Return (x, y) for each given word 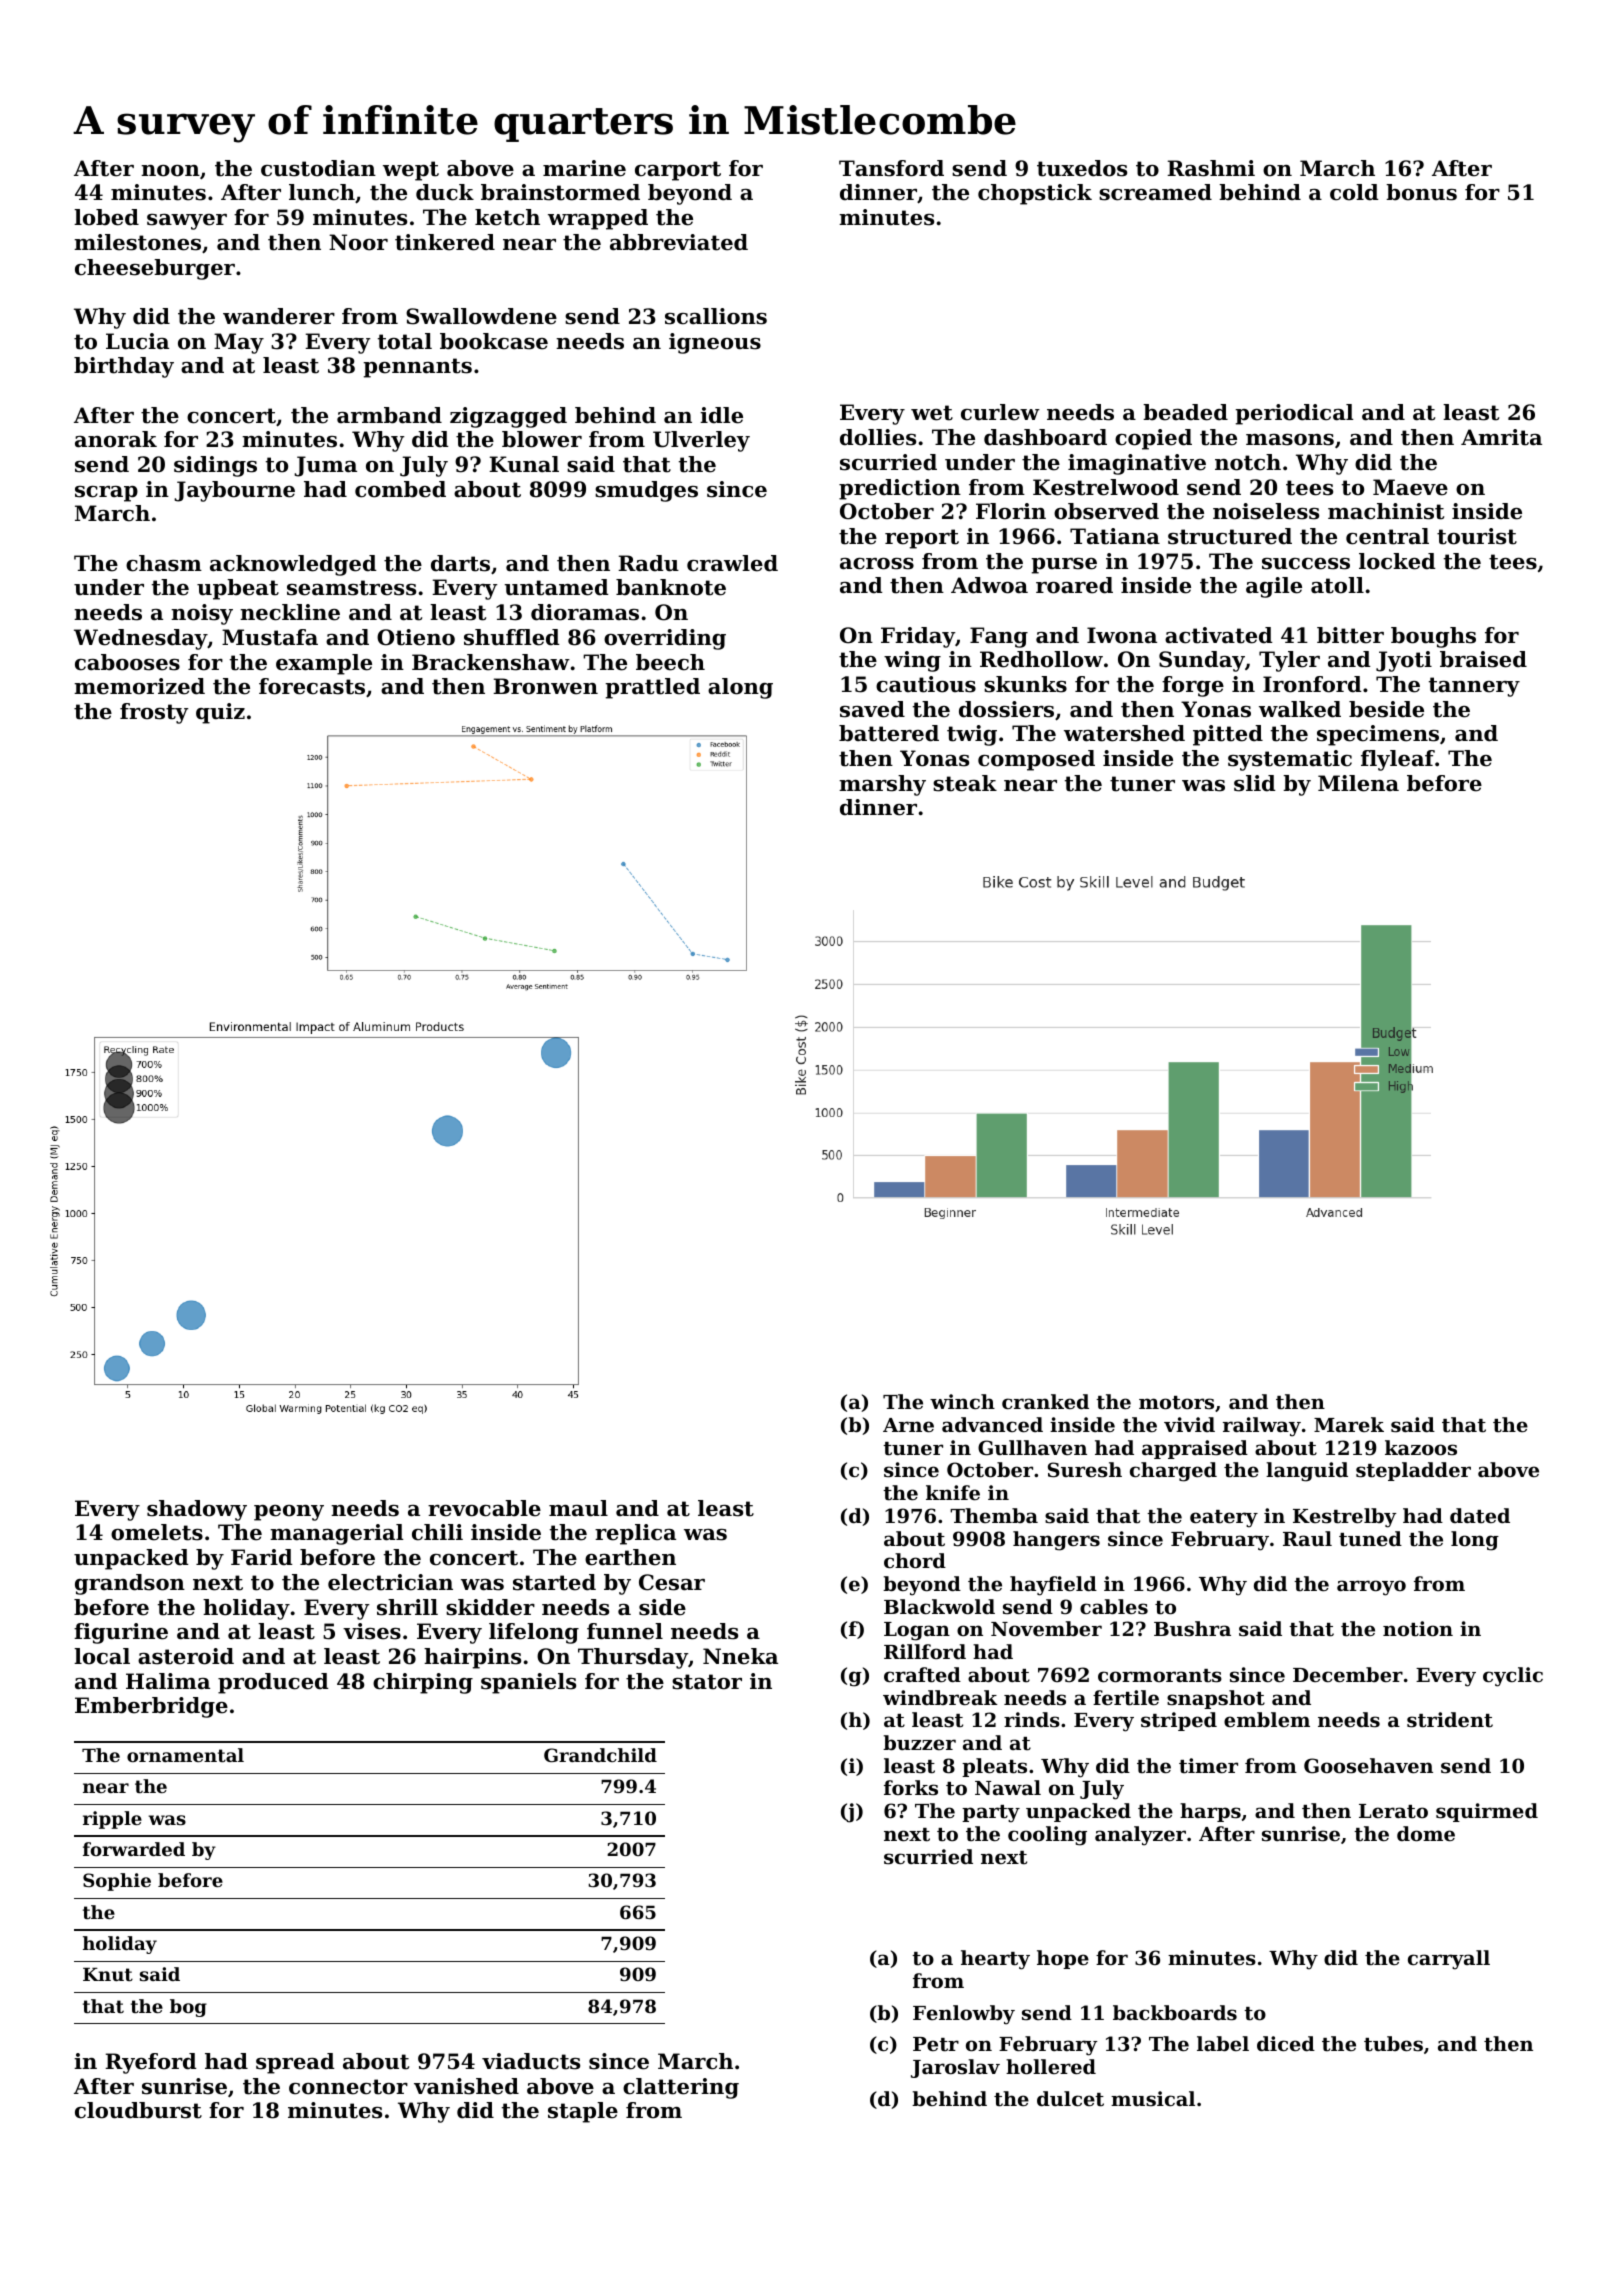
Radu (648, 563)
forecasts (312, 686)
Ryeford (151, 2063)
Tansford (891, 168)
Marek (1349, 1424)
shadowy (197, 1510)
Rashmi (1211, 168)
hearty (995, 1960)
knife (953, 1492)
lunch (322, 192)
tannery (1474, 687)
